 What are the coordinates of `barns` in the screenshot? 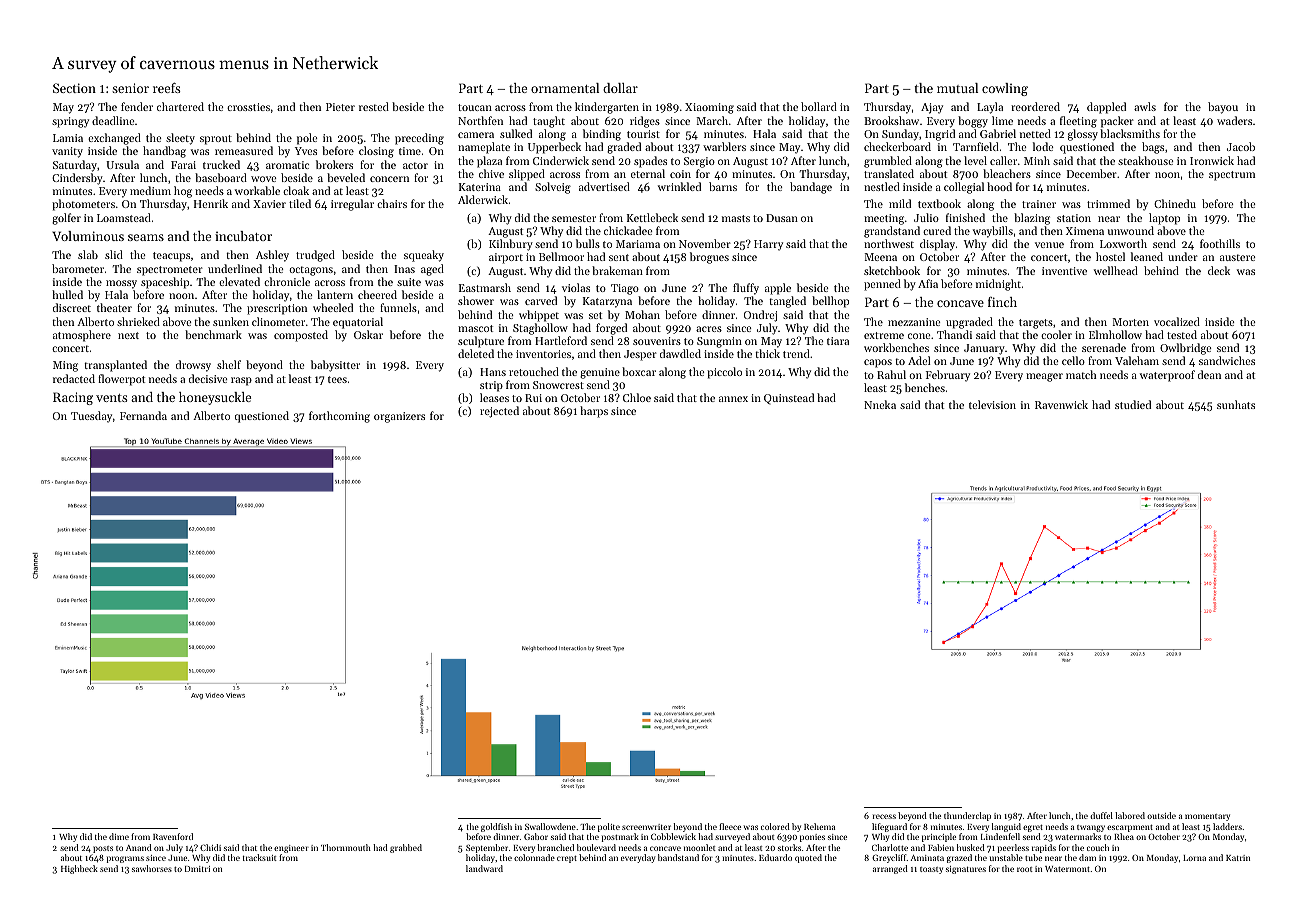 It's located at (723, 186).
